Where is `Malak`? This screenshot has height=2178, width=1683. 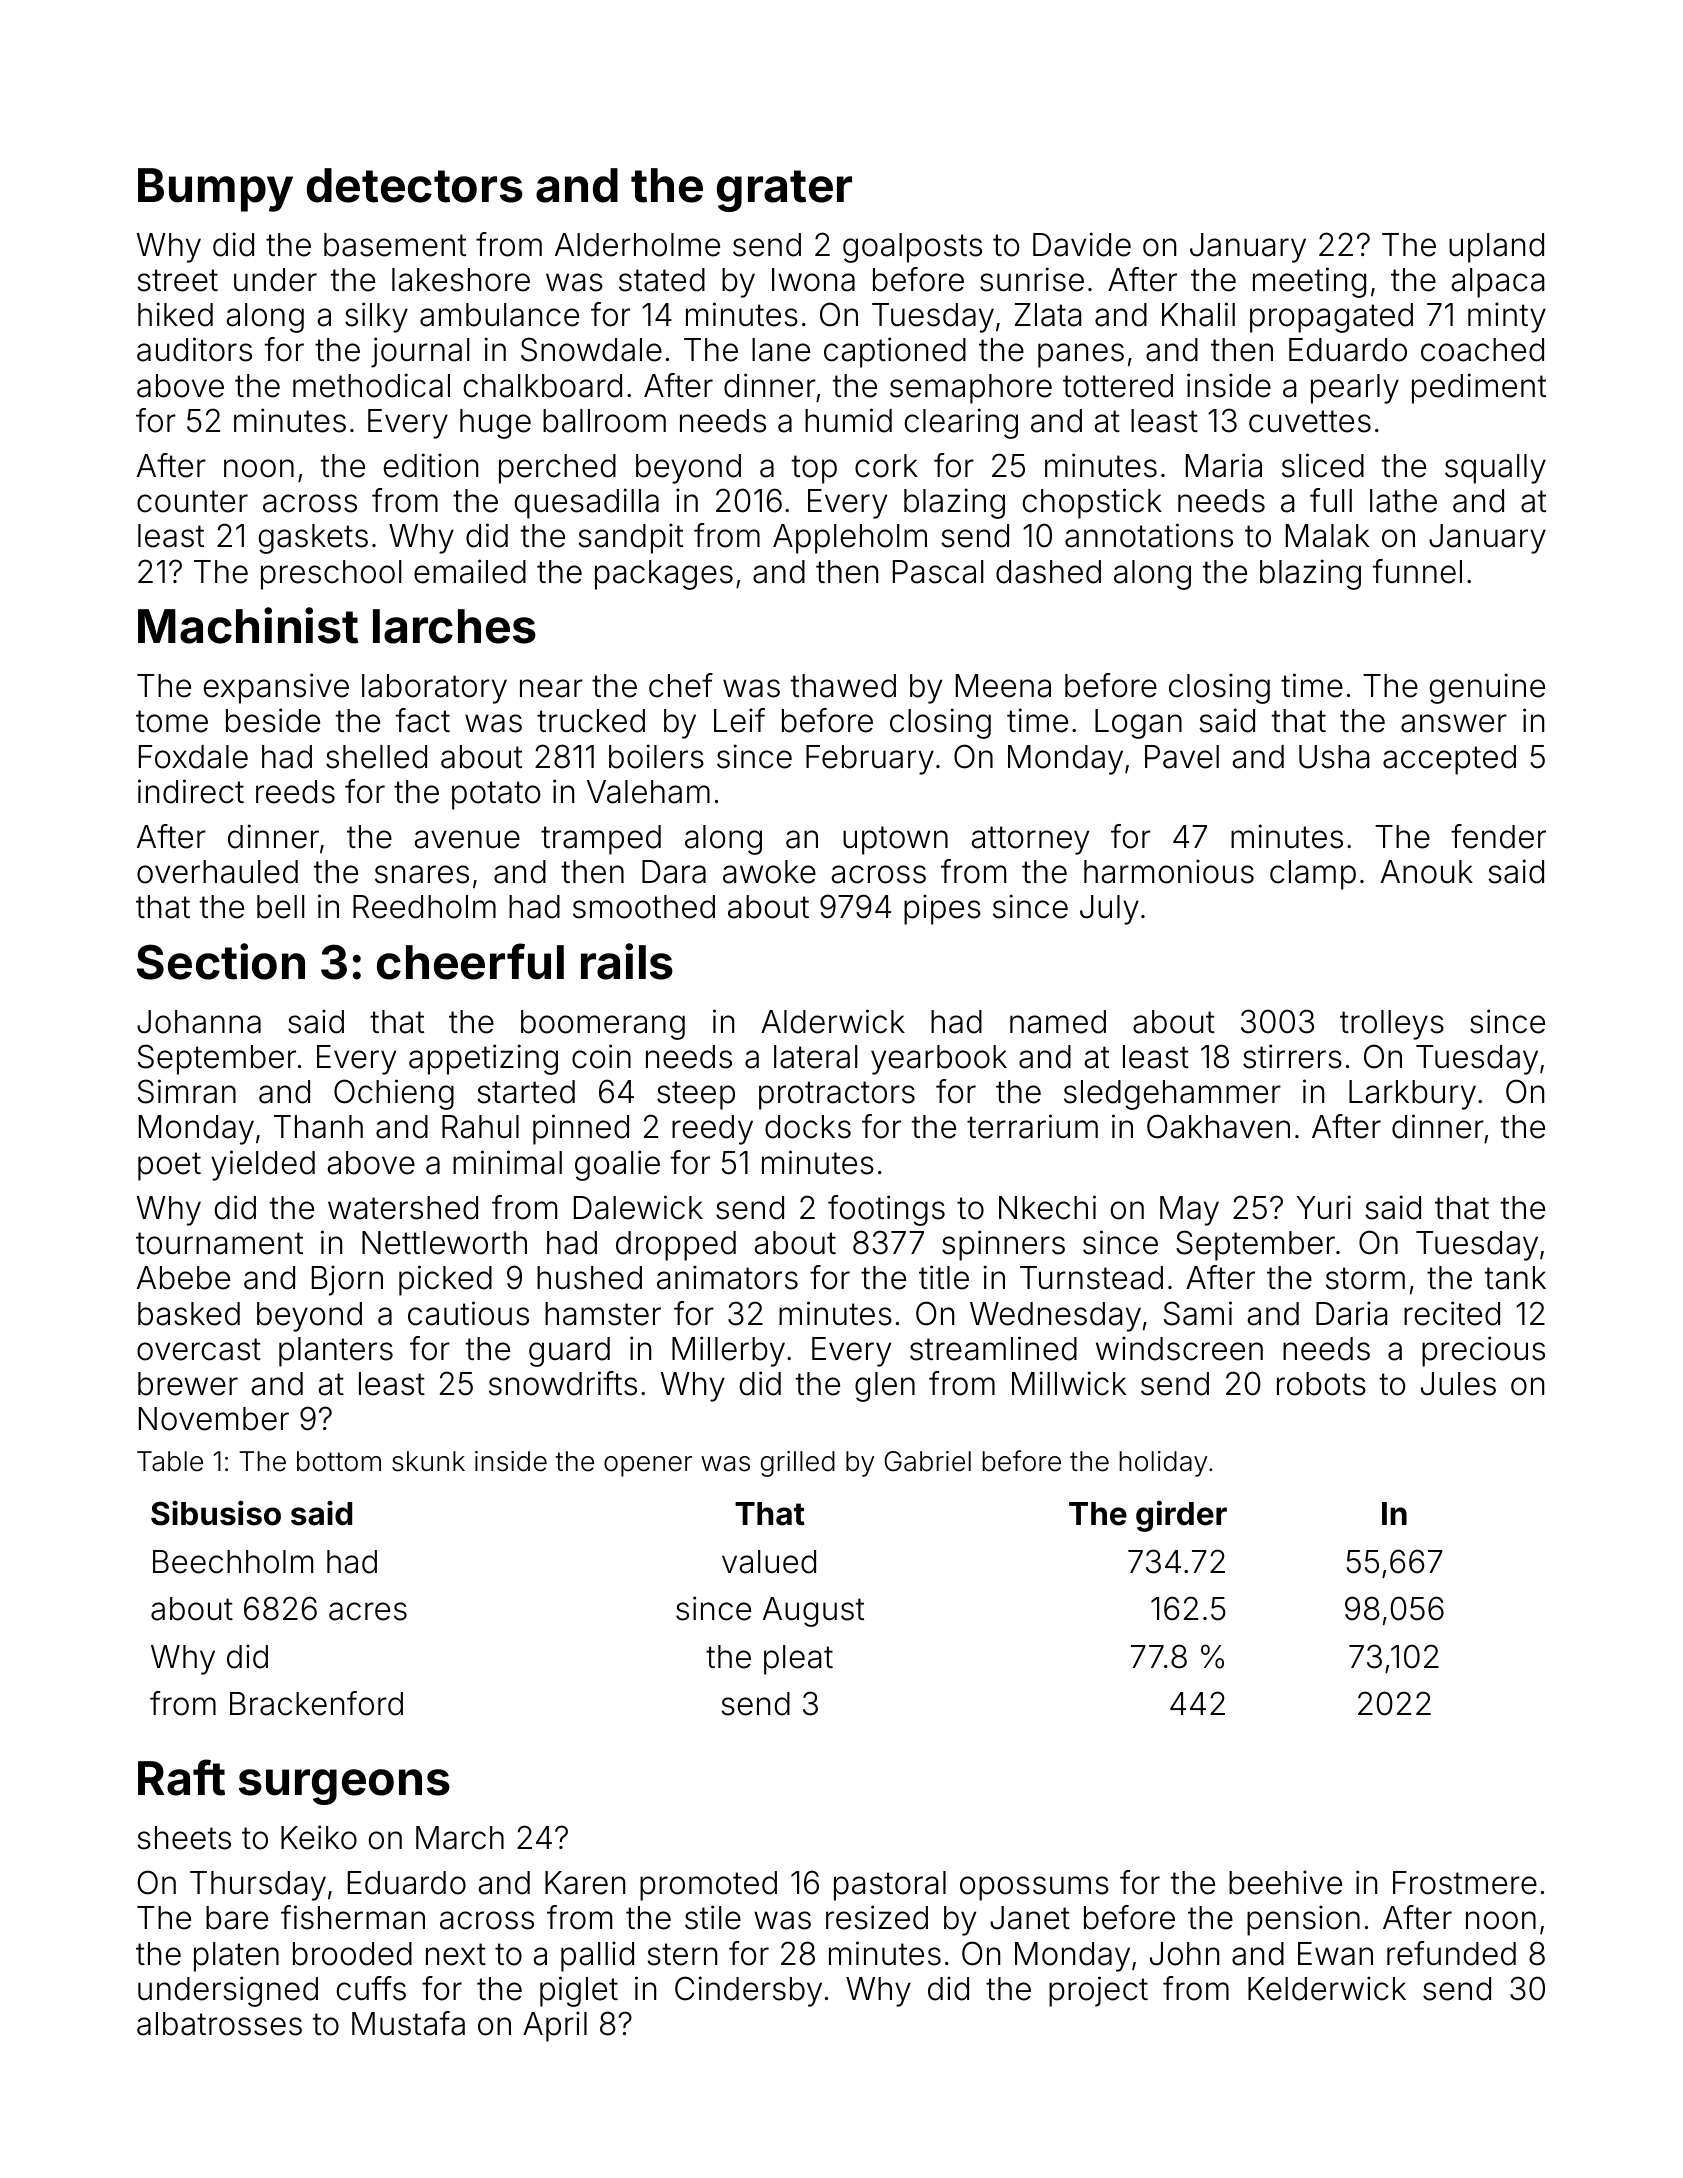
Malak is located at coordinates (1327, 536).
